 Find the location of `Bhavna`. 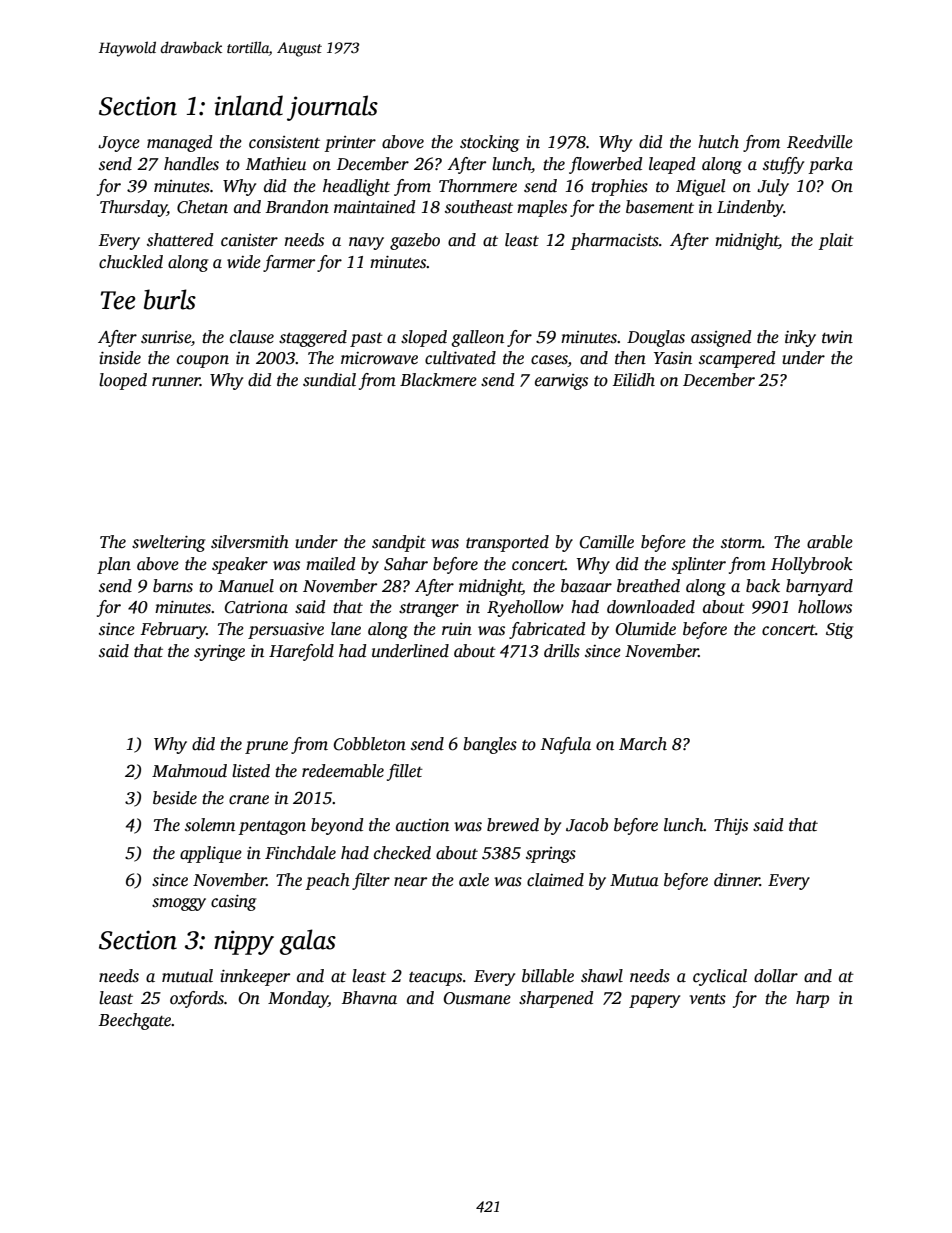

Bhavna is located at coordinates (369, 998).
